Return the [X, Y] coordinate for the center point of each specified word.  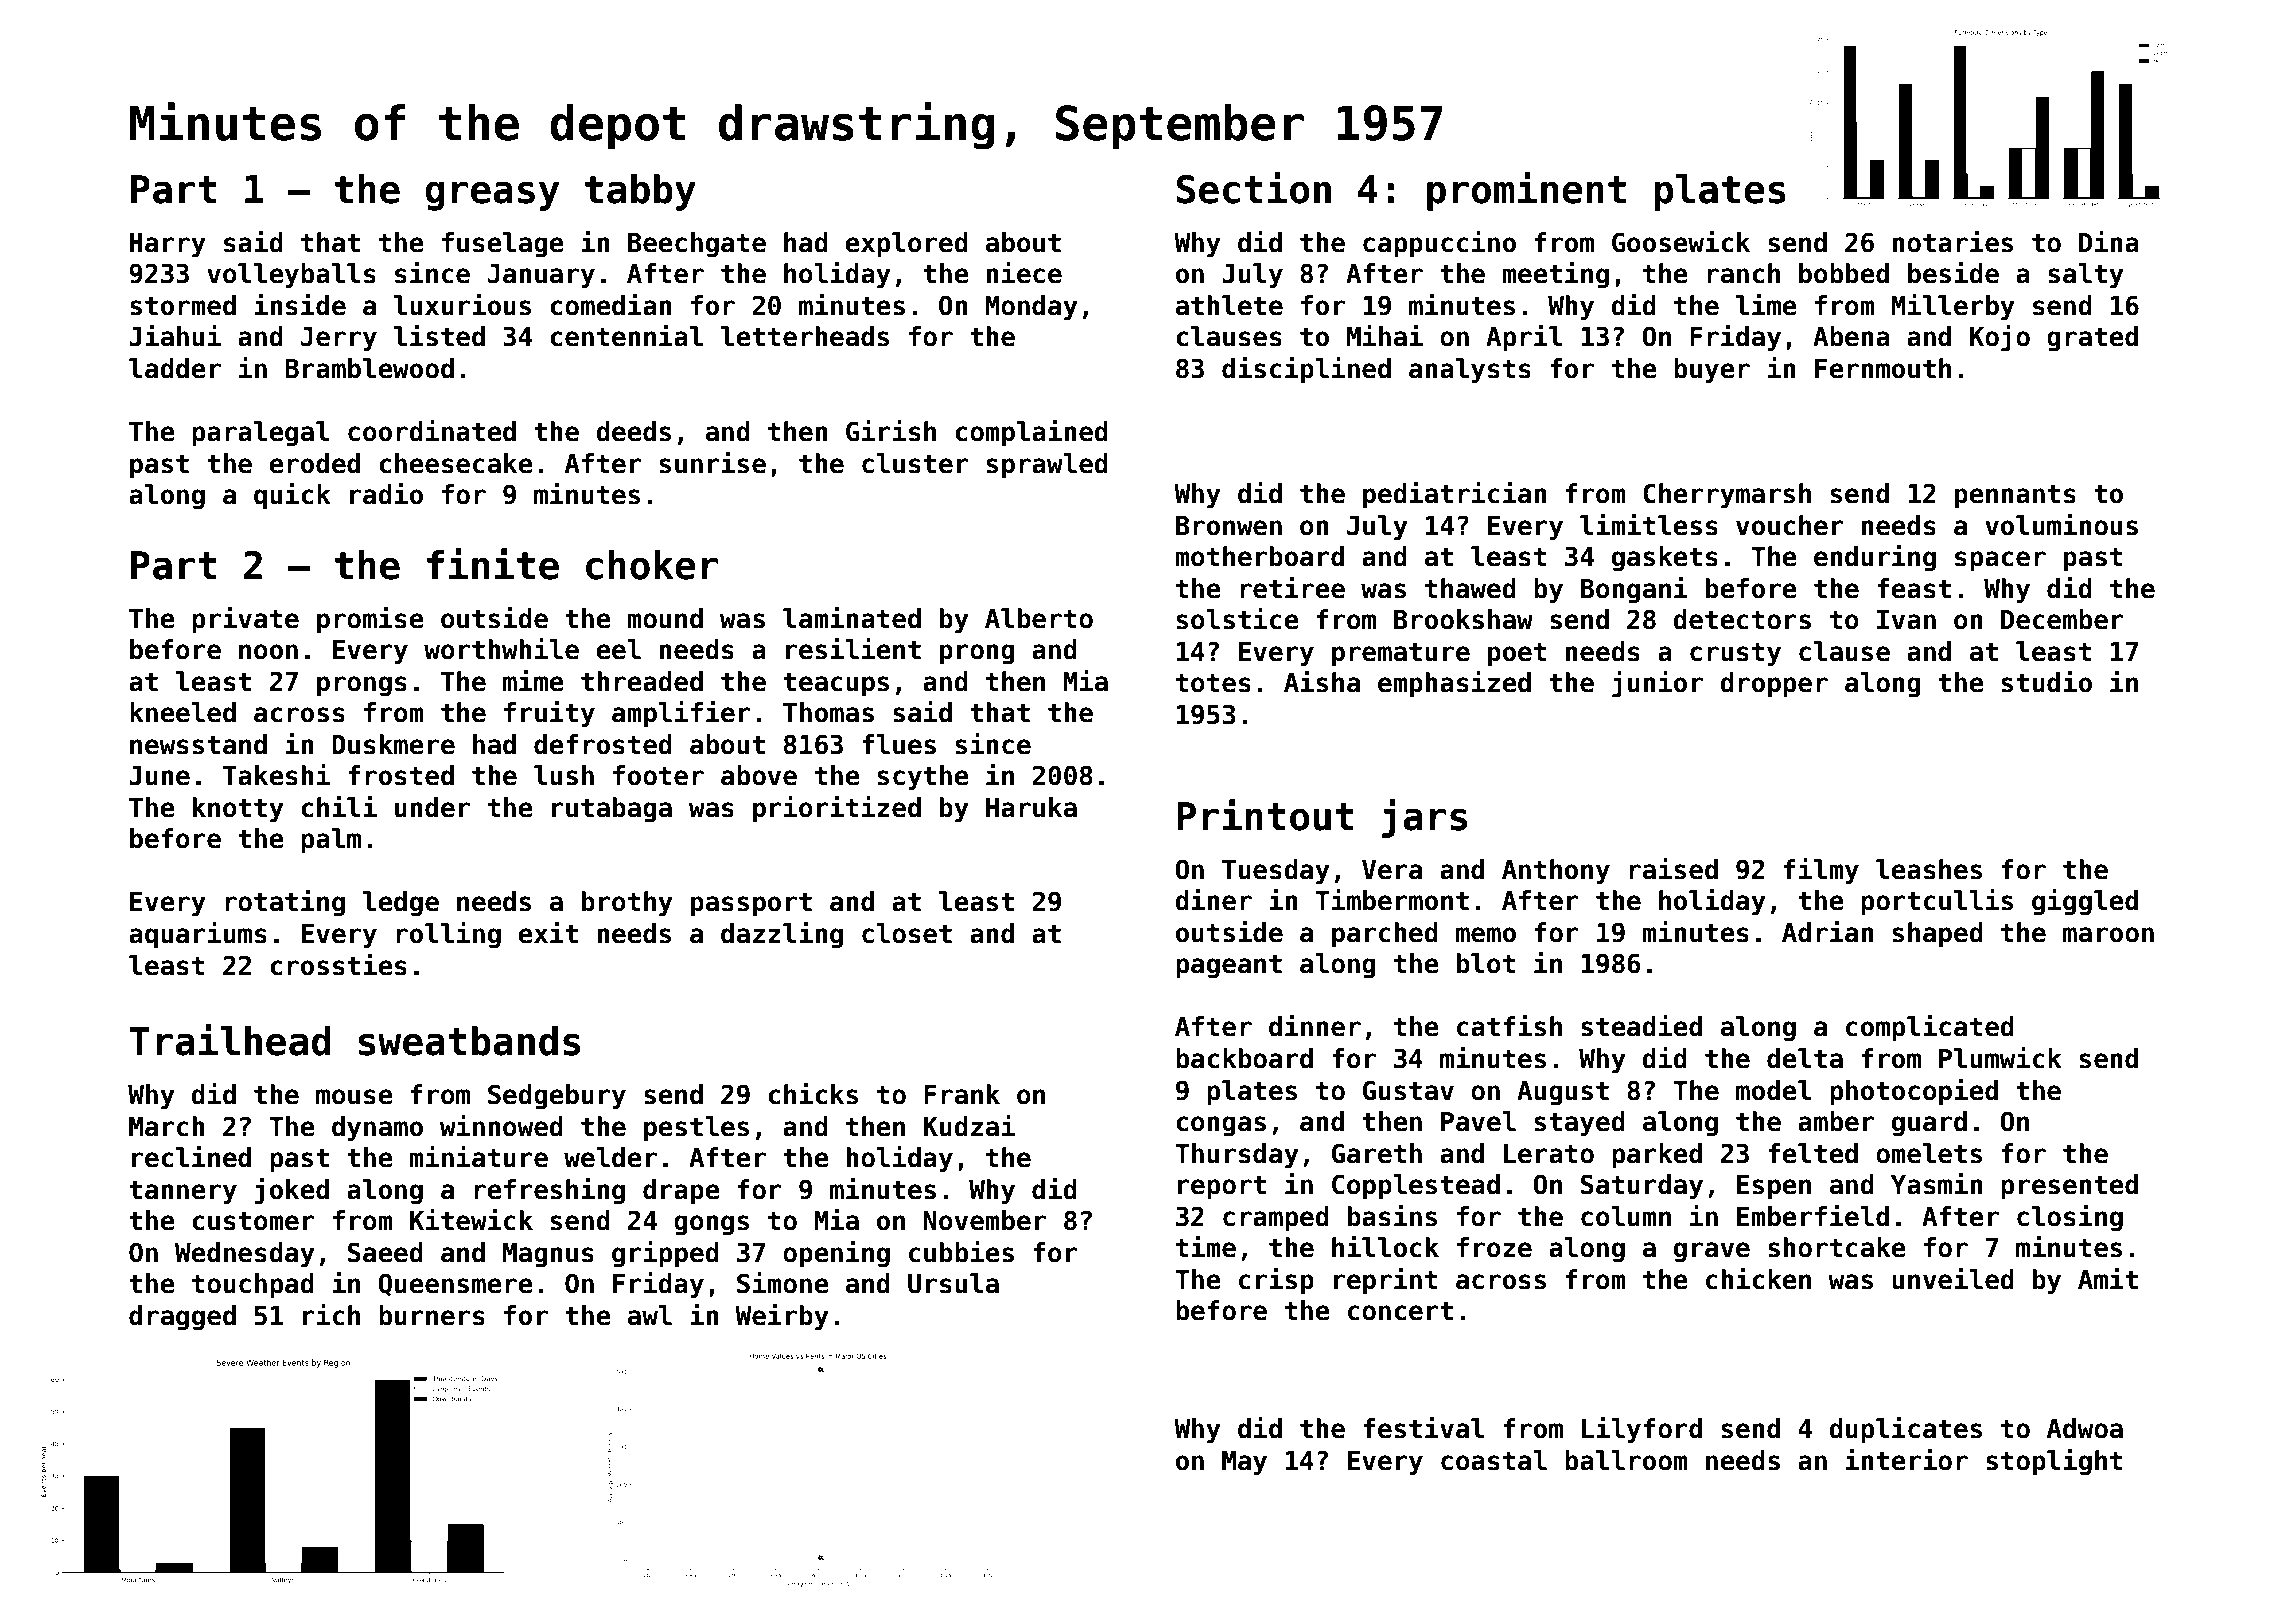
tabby [640, 192]
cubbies [961, 1252]
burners [432, 1315]
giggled [2085, 902]
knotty [238, 810]
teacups [836, 685]
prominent [1526, 191]
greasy [492, 196]
